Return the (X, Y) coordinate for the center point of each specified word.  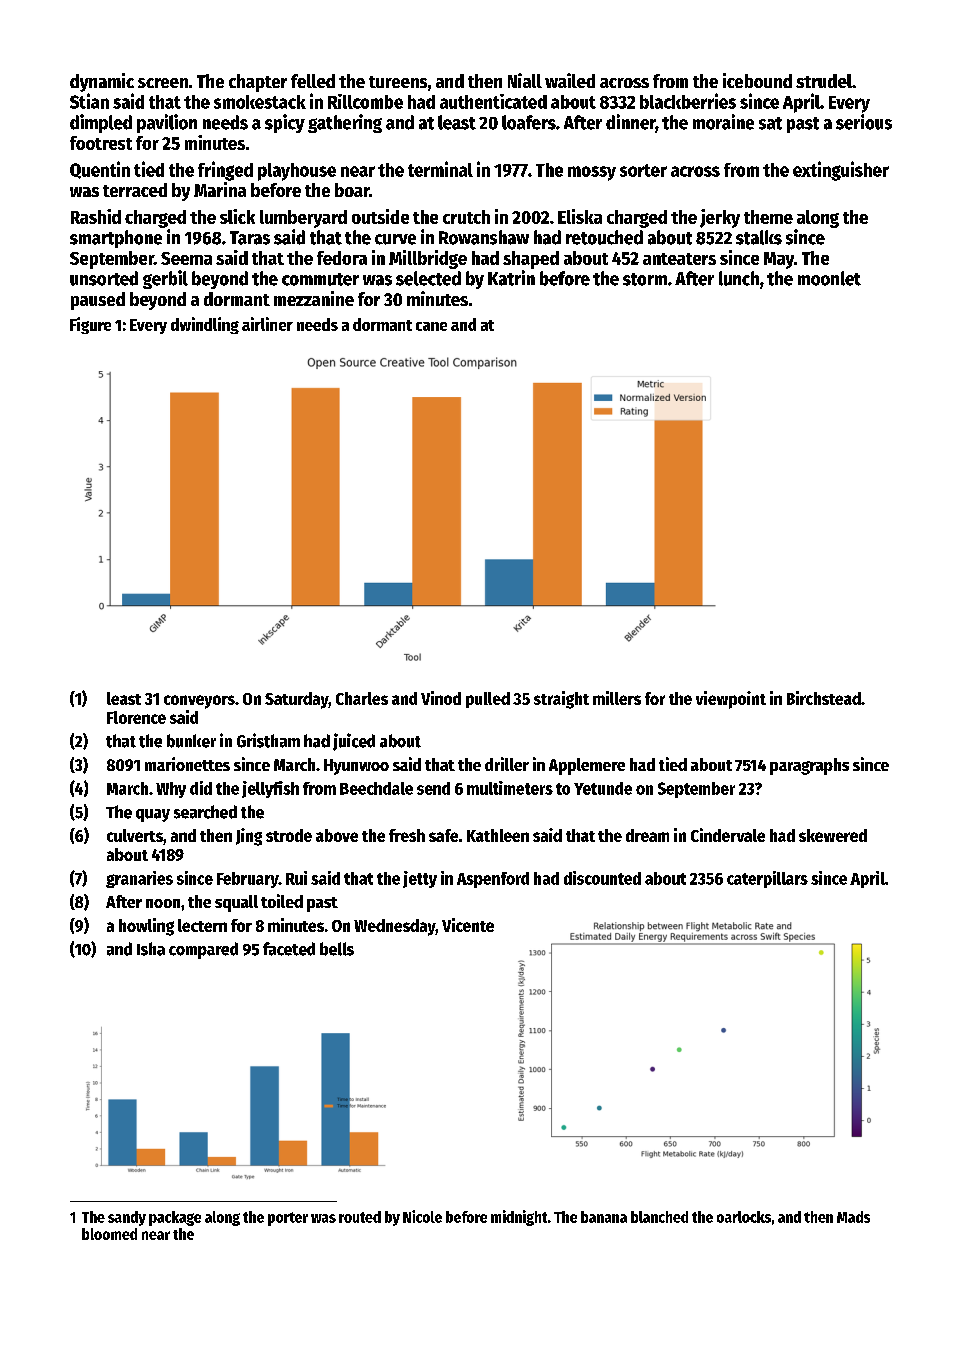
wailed (570, 80)
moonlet (829, 278)
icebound (757, 80)
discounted (602, 878)
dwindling (205, 325)
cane (431, 326)
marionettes (187, 764)
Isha (151, 949)
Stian (89, 101)
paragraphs (809, 766)
